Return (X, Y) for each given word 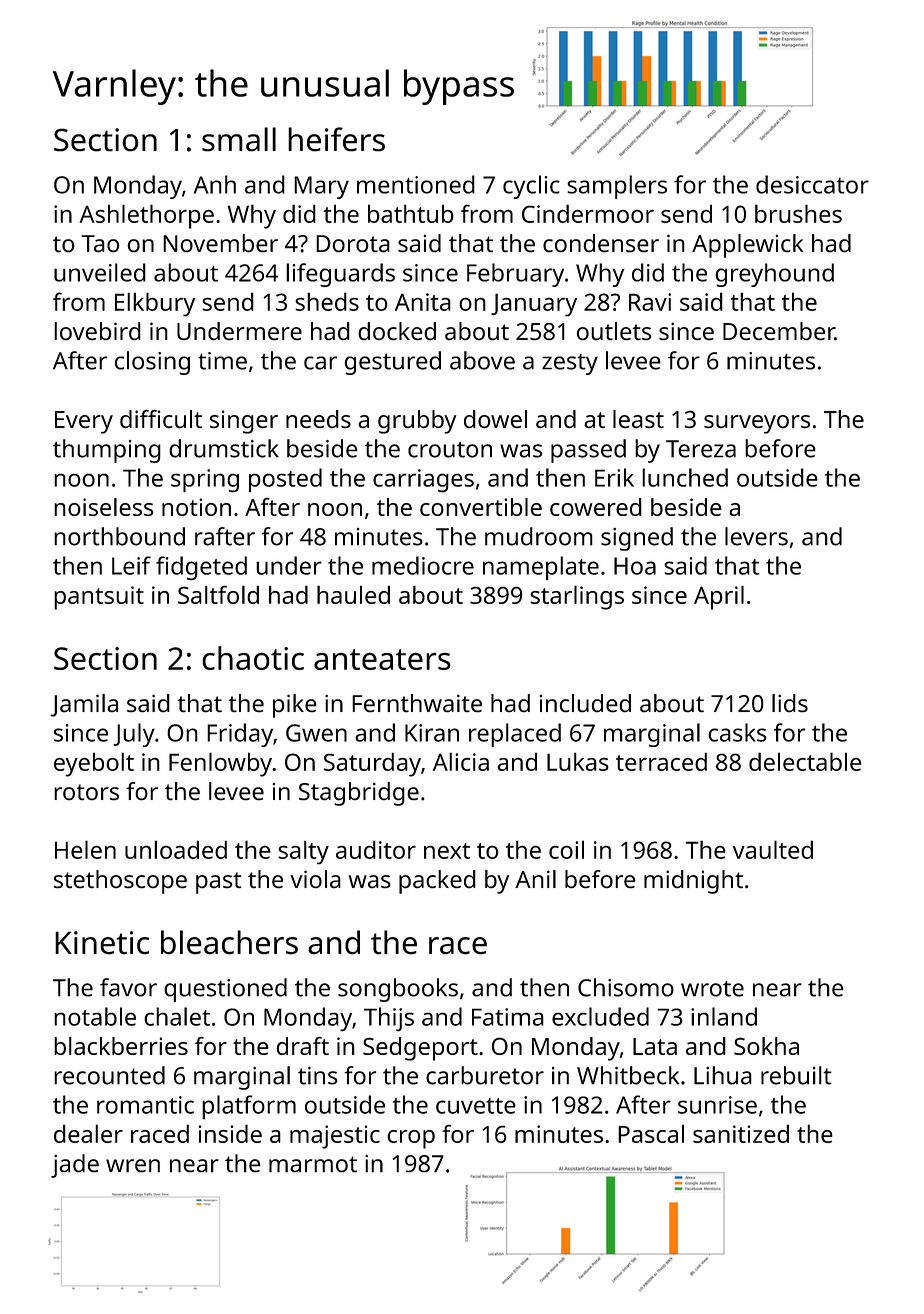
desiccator (812, 184)
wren (133, 1166)
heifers (336, 139)
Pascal (651, 1134)
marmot (313, 1164)
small (239, 139)
